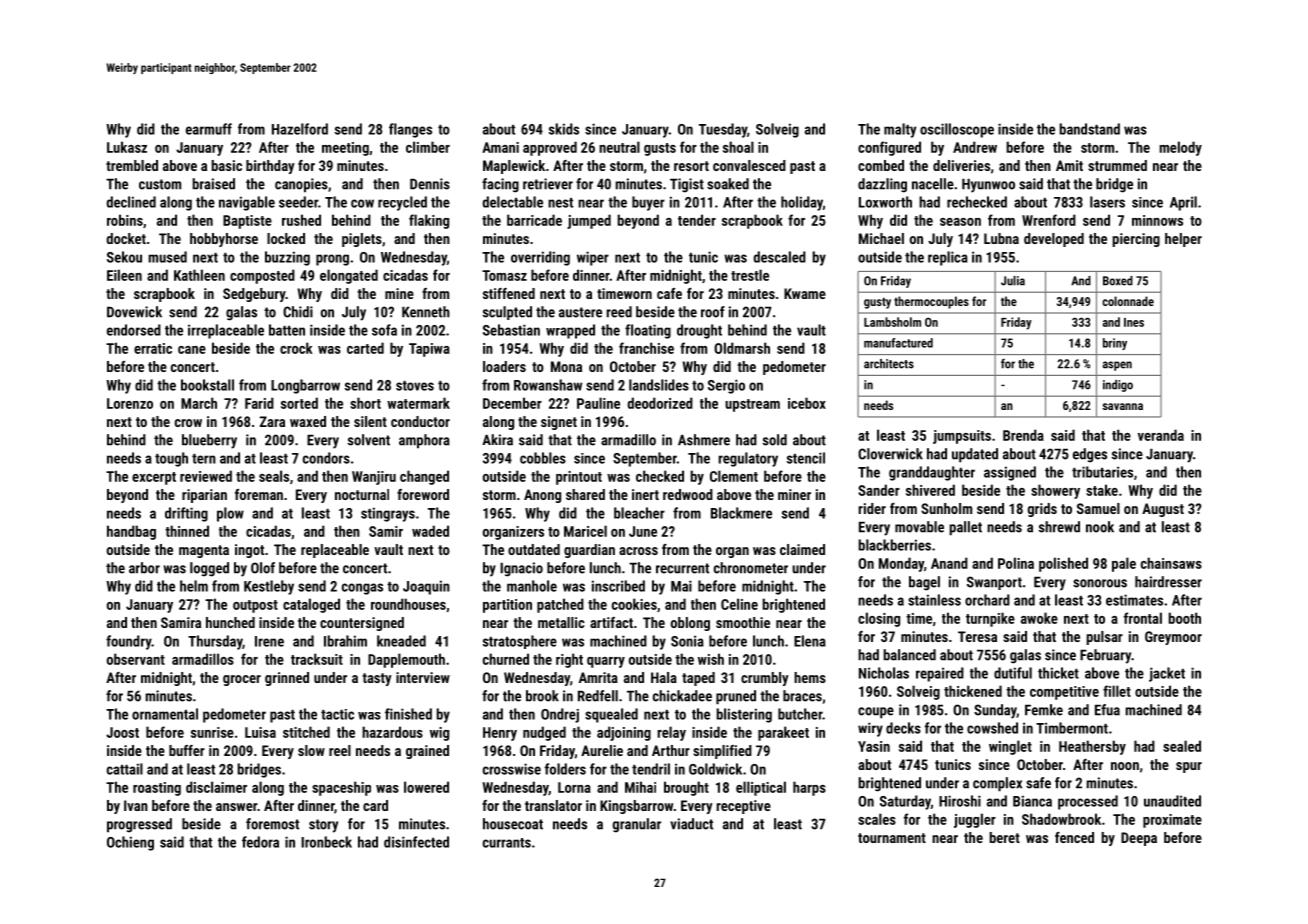 Image resolution: width=1308 pixels, height=924 pixels. I want to click on cowshed, so click(992, 728).
